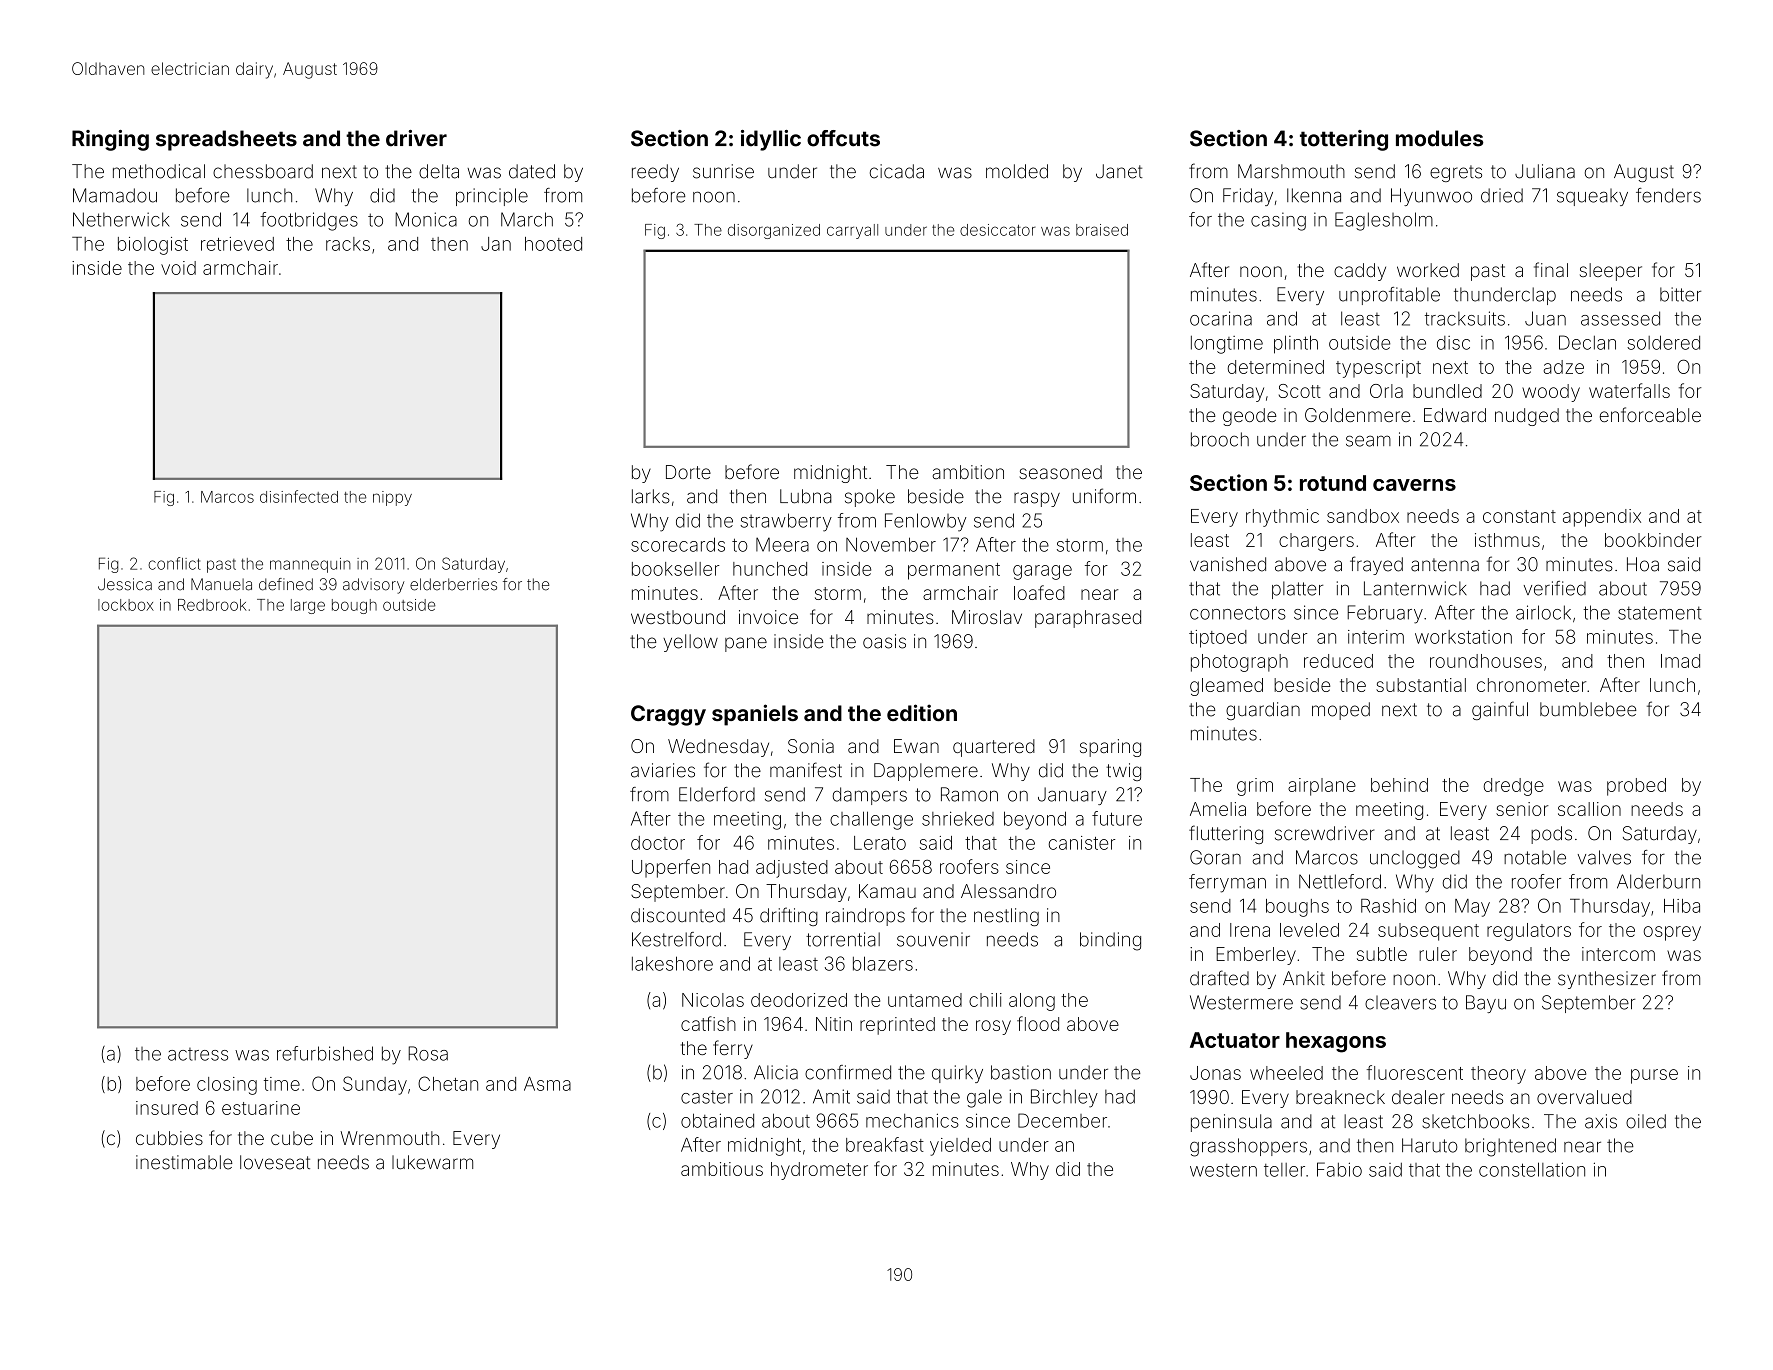 The image size is (1773, 1370). Describe the element at coordinates (708, 1023) in the image. I see `catfish` at that location.
